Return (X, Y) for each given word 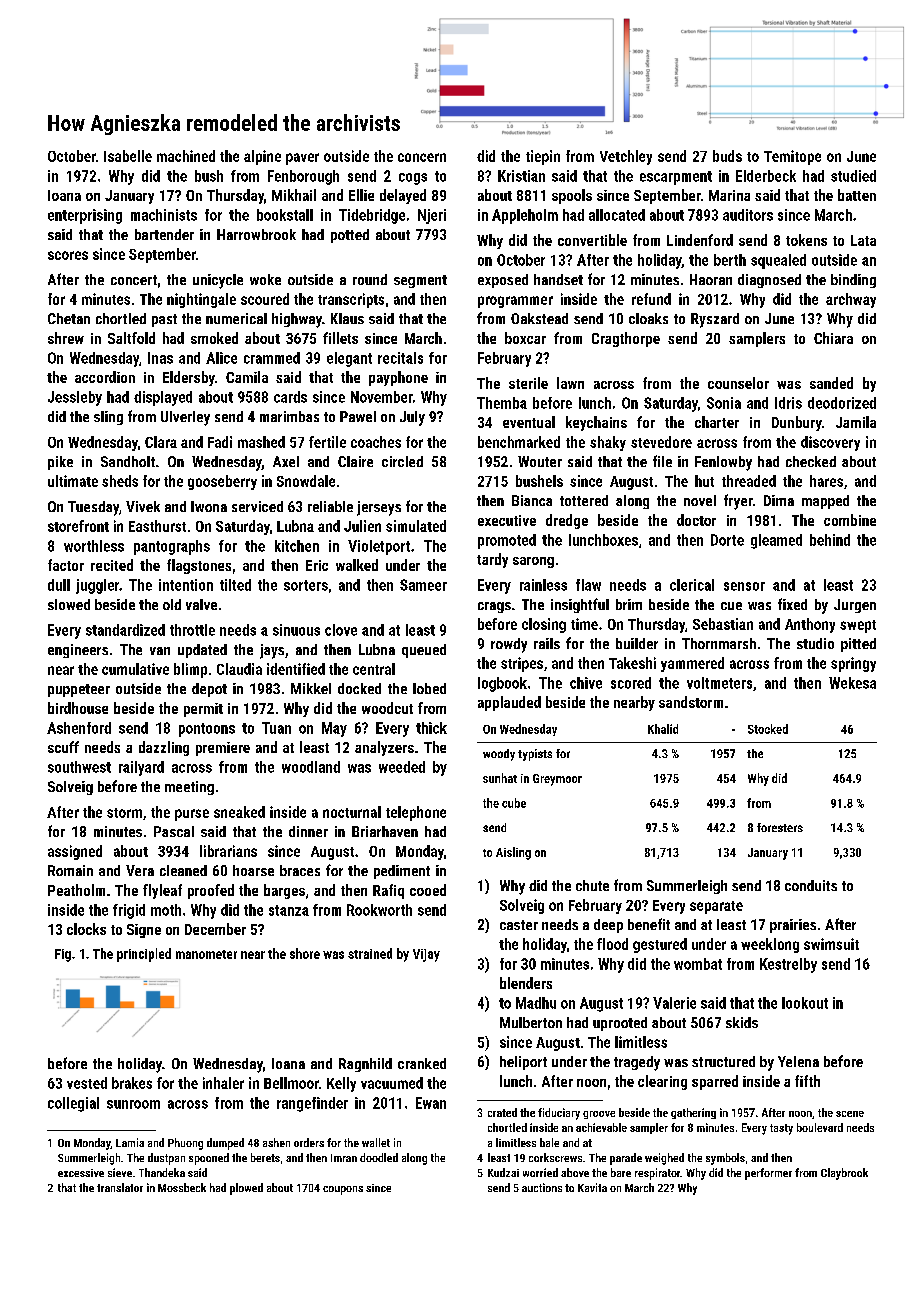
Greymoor (557, 780)
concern (422, 157)
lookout (805, 1003)
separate (716, 907)
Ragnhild (365, 1065)
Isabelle (128, 156)
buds (727, 156)
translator (120, 1187)
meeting (189, 788)
